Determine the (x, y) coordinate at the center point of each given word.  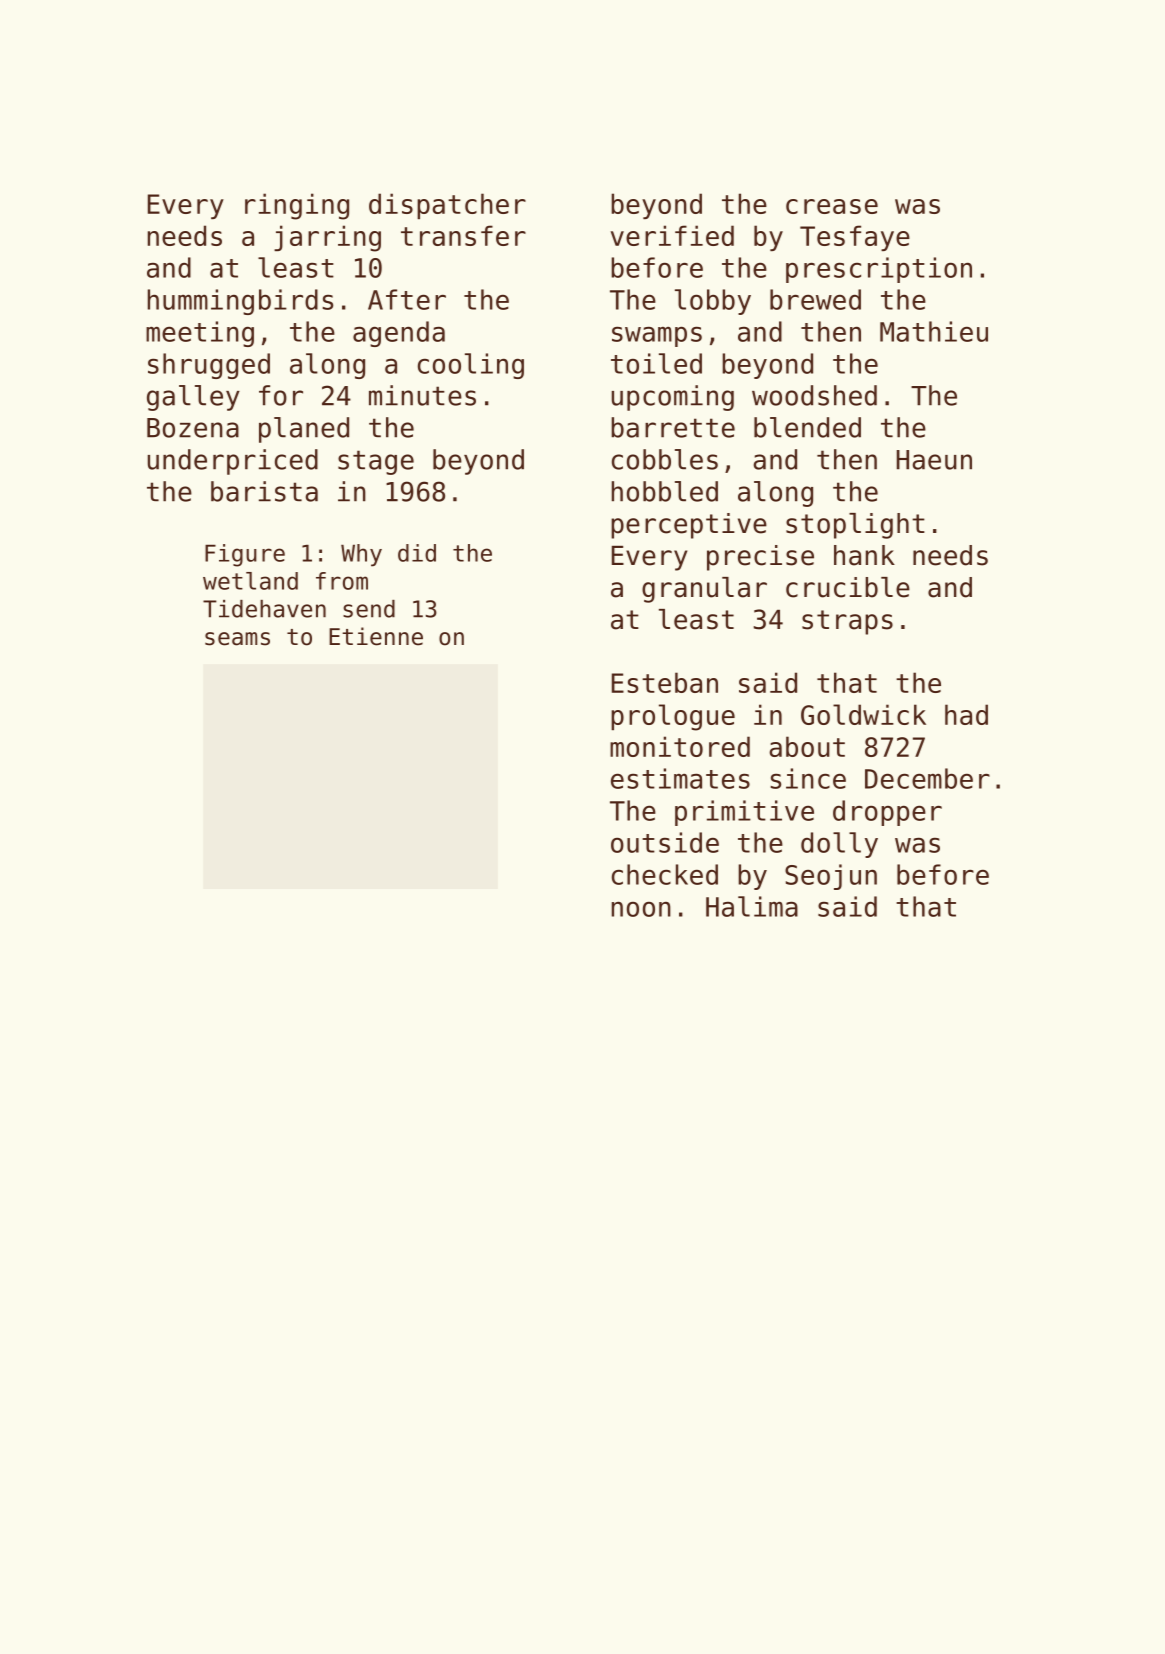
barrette (673, 427)
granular (704, 590)
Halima (752, 906)
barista (264, 491)
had (966, 714)
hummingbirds (240, 302)
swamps (657, 336)
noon (641, 909)
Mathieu (934, 331)
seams (237, 639)
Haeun (934, 460)
